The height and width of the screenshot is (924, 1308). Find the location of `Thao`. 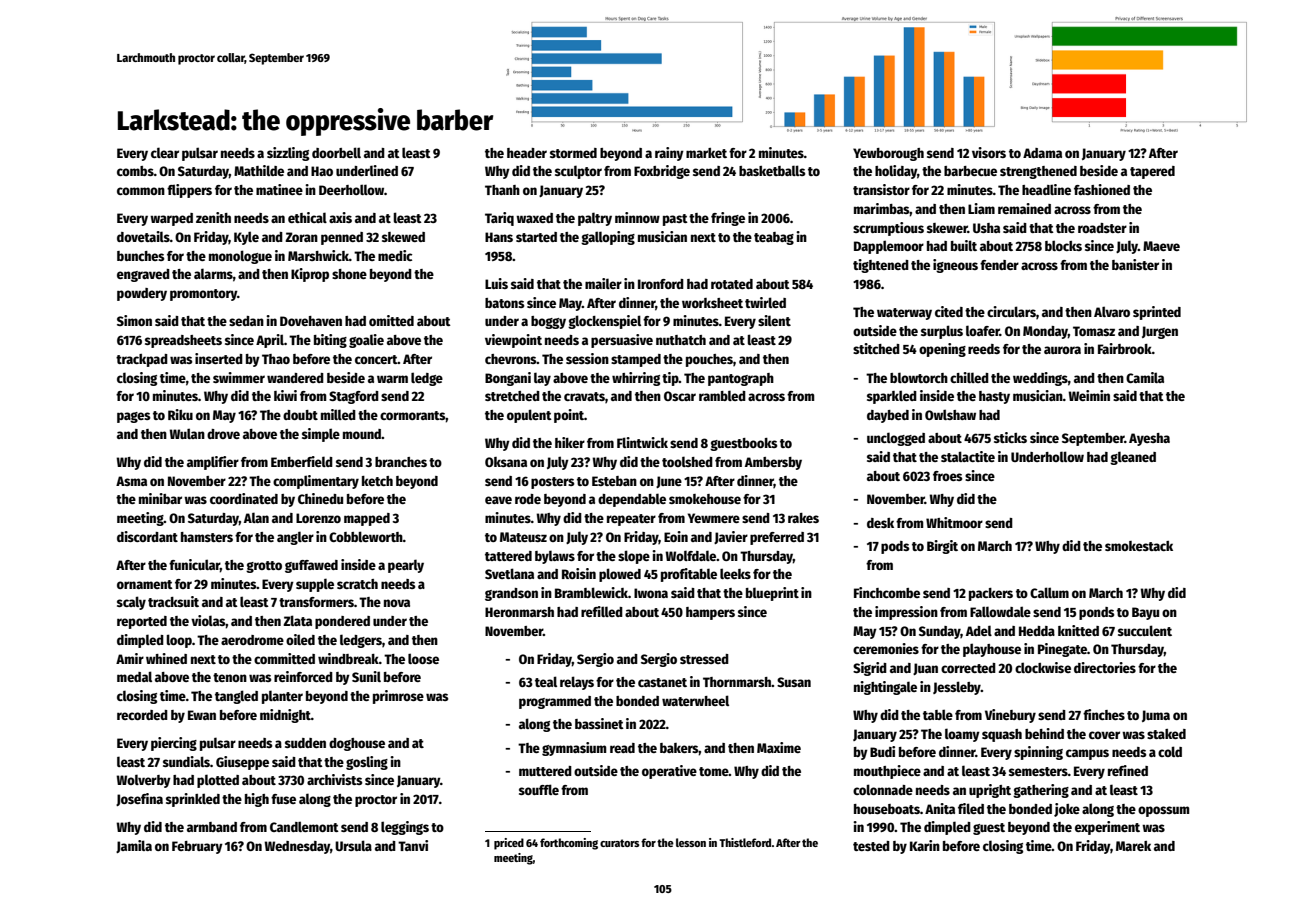

Thao is located at coordinates (276, 359).
